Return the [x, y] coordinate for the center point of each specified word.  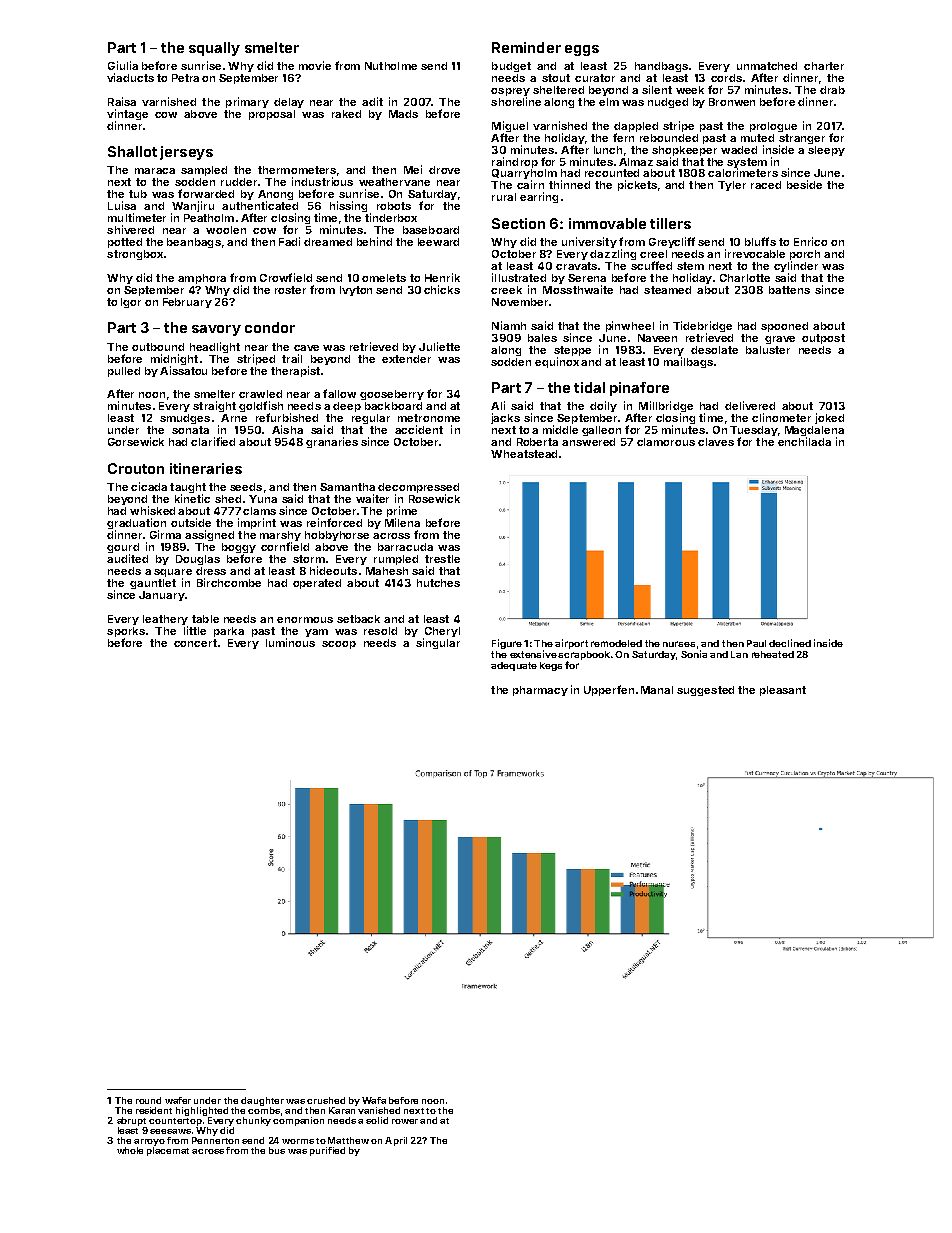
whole [130, 1150]
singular [438, 643]
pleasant [783, 691]
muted [757, 138]
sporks [126, 632]
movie [315, 65]
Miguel [510, 126]
